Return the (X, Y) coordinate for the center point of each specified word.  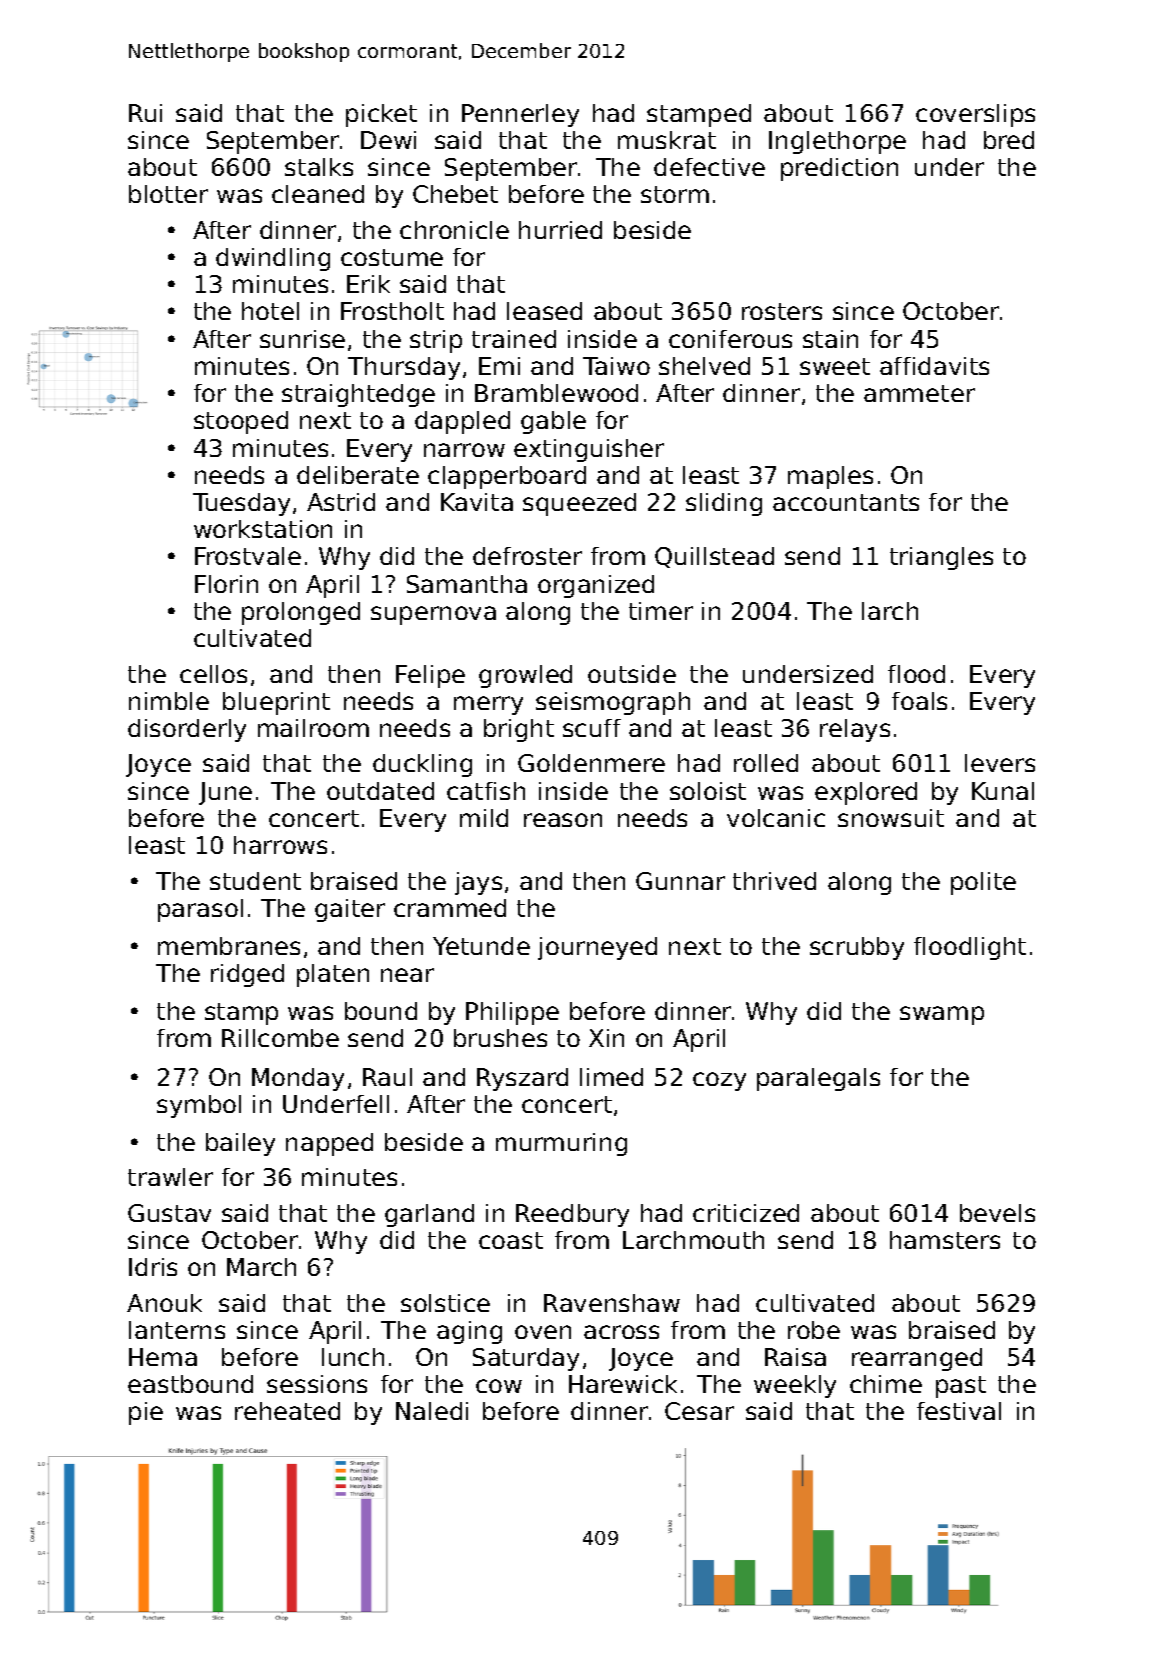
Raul (387, 1077)
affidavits (934, 366)
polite (983, 883)
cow (499, 1386)
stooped (241, 422)
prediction (839, 169)
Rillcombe (280, 1038)
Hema (163, 1357)
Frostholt (392, 311)
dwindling (273, 259)
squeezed (579, 504)
